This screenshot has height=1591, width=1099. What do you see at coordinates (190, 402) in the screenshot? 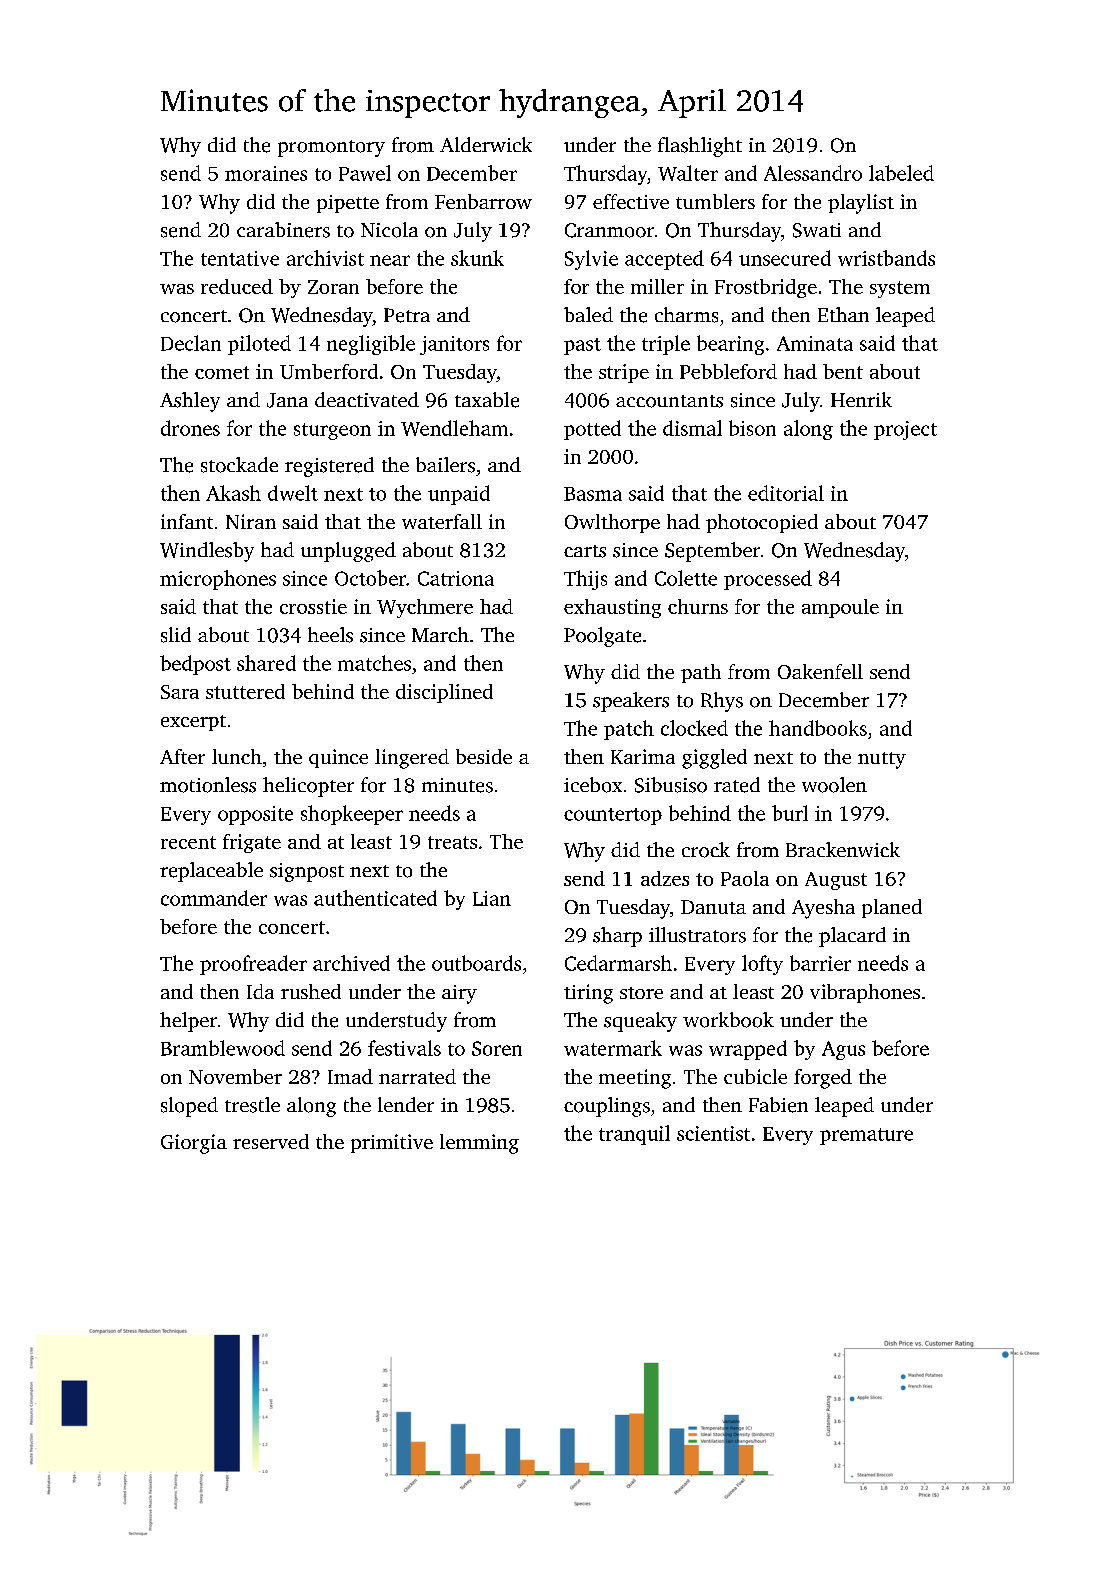
I see `Ashley` at bounding box center [190, 402].
